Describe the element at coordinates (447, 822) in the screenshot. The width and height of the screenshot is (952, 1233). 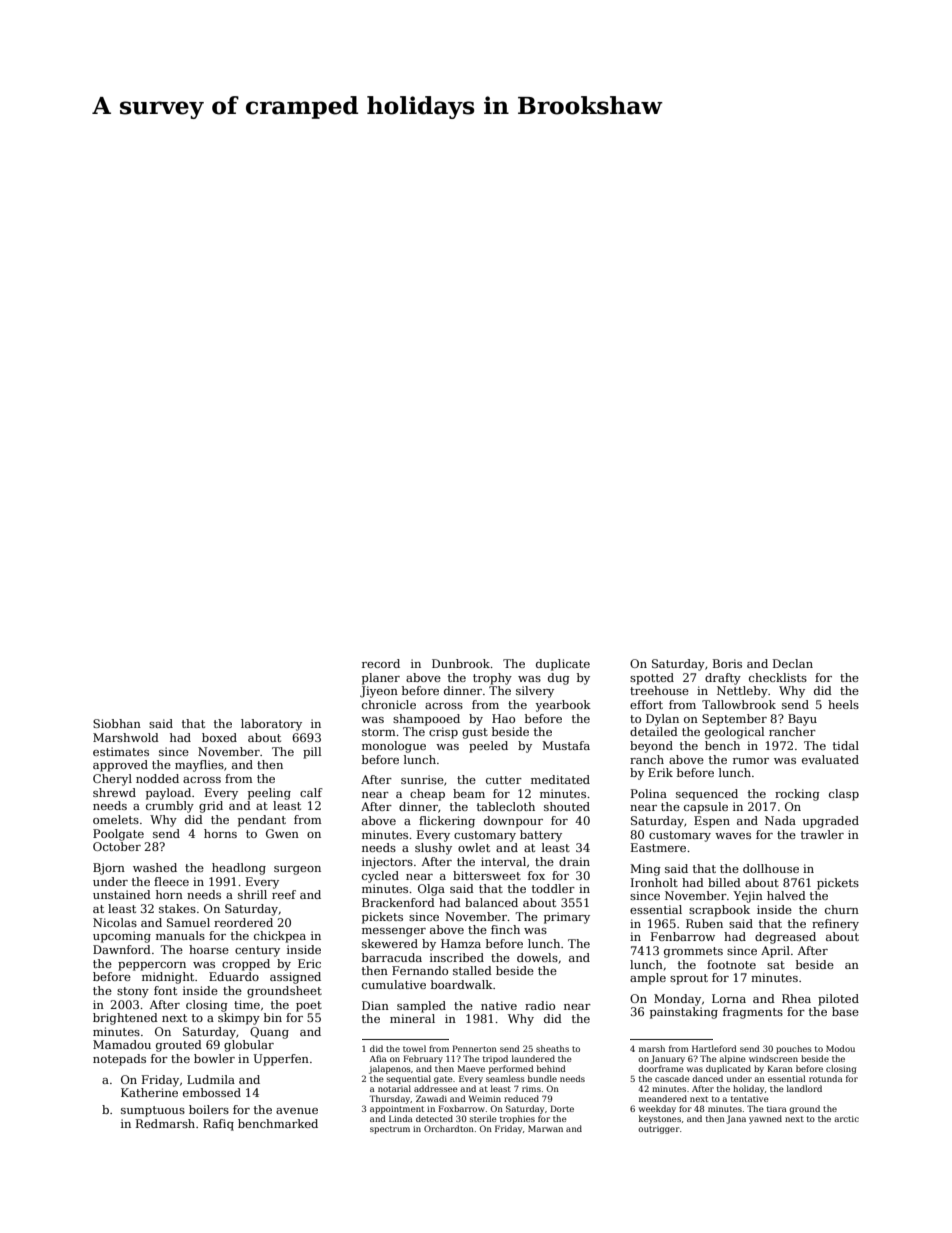
I see `flickering` at that location.
